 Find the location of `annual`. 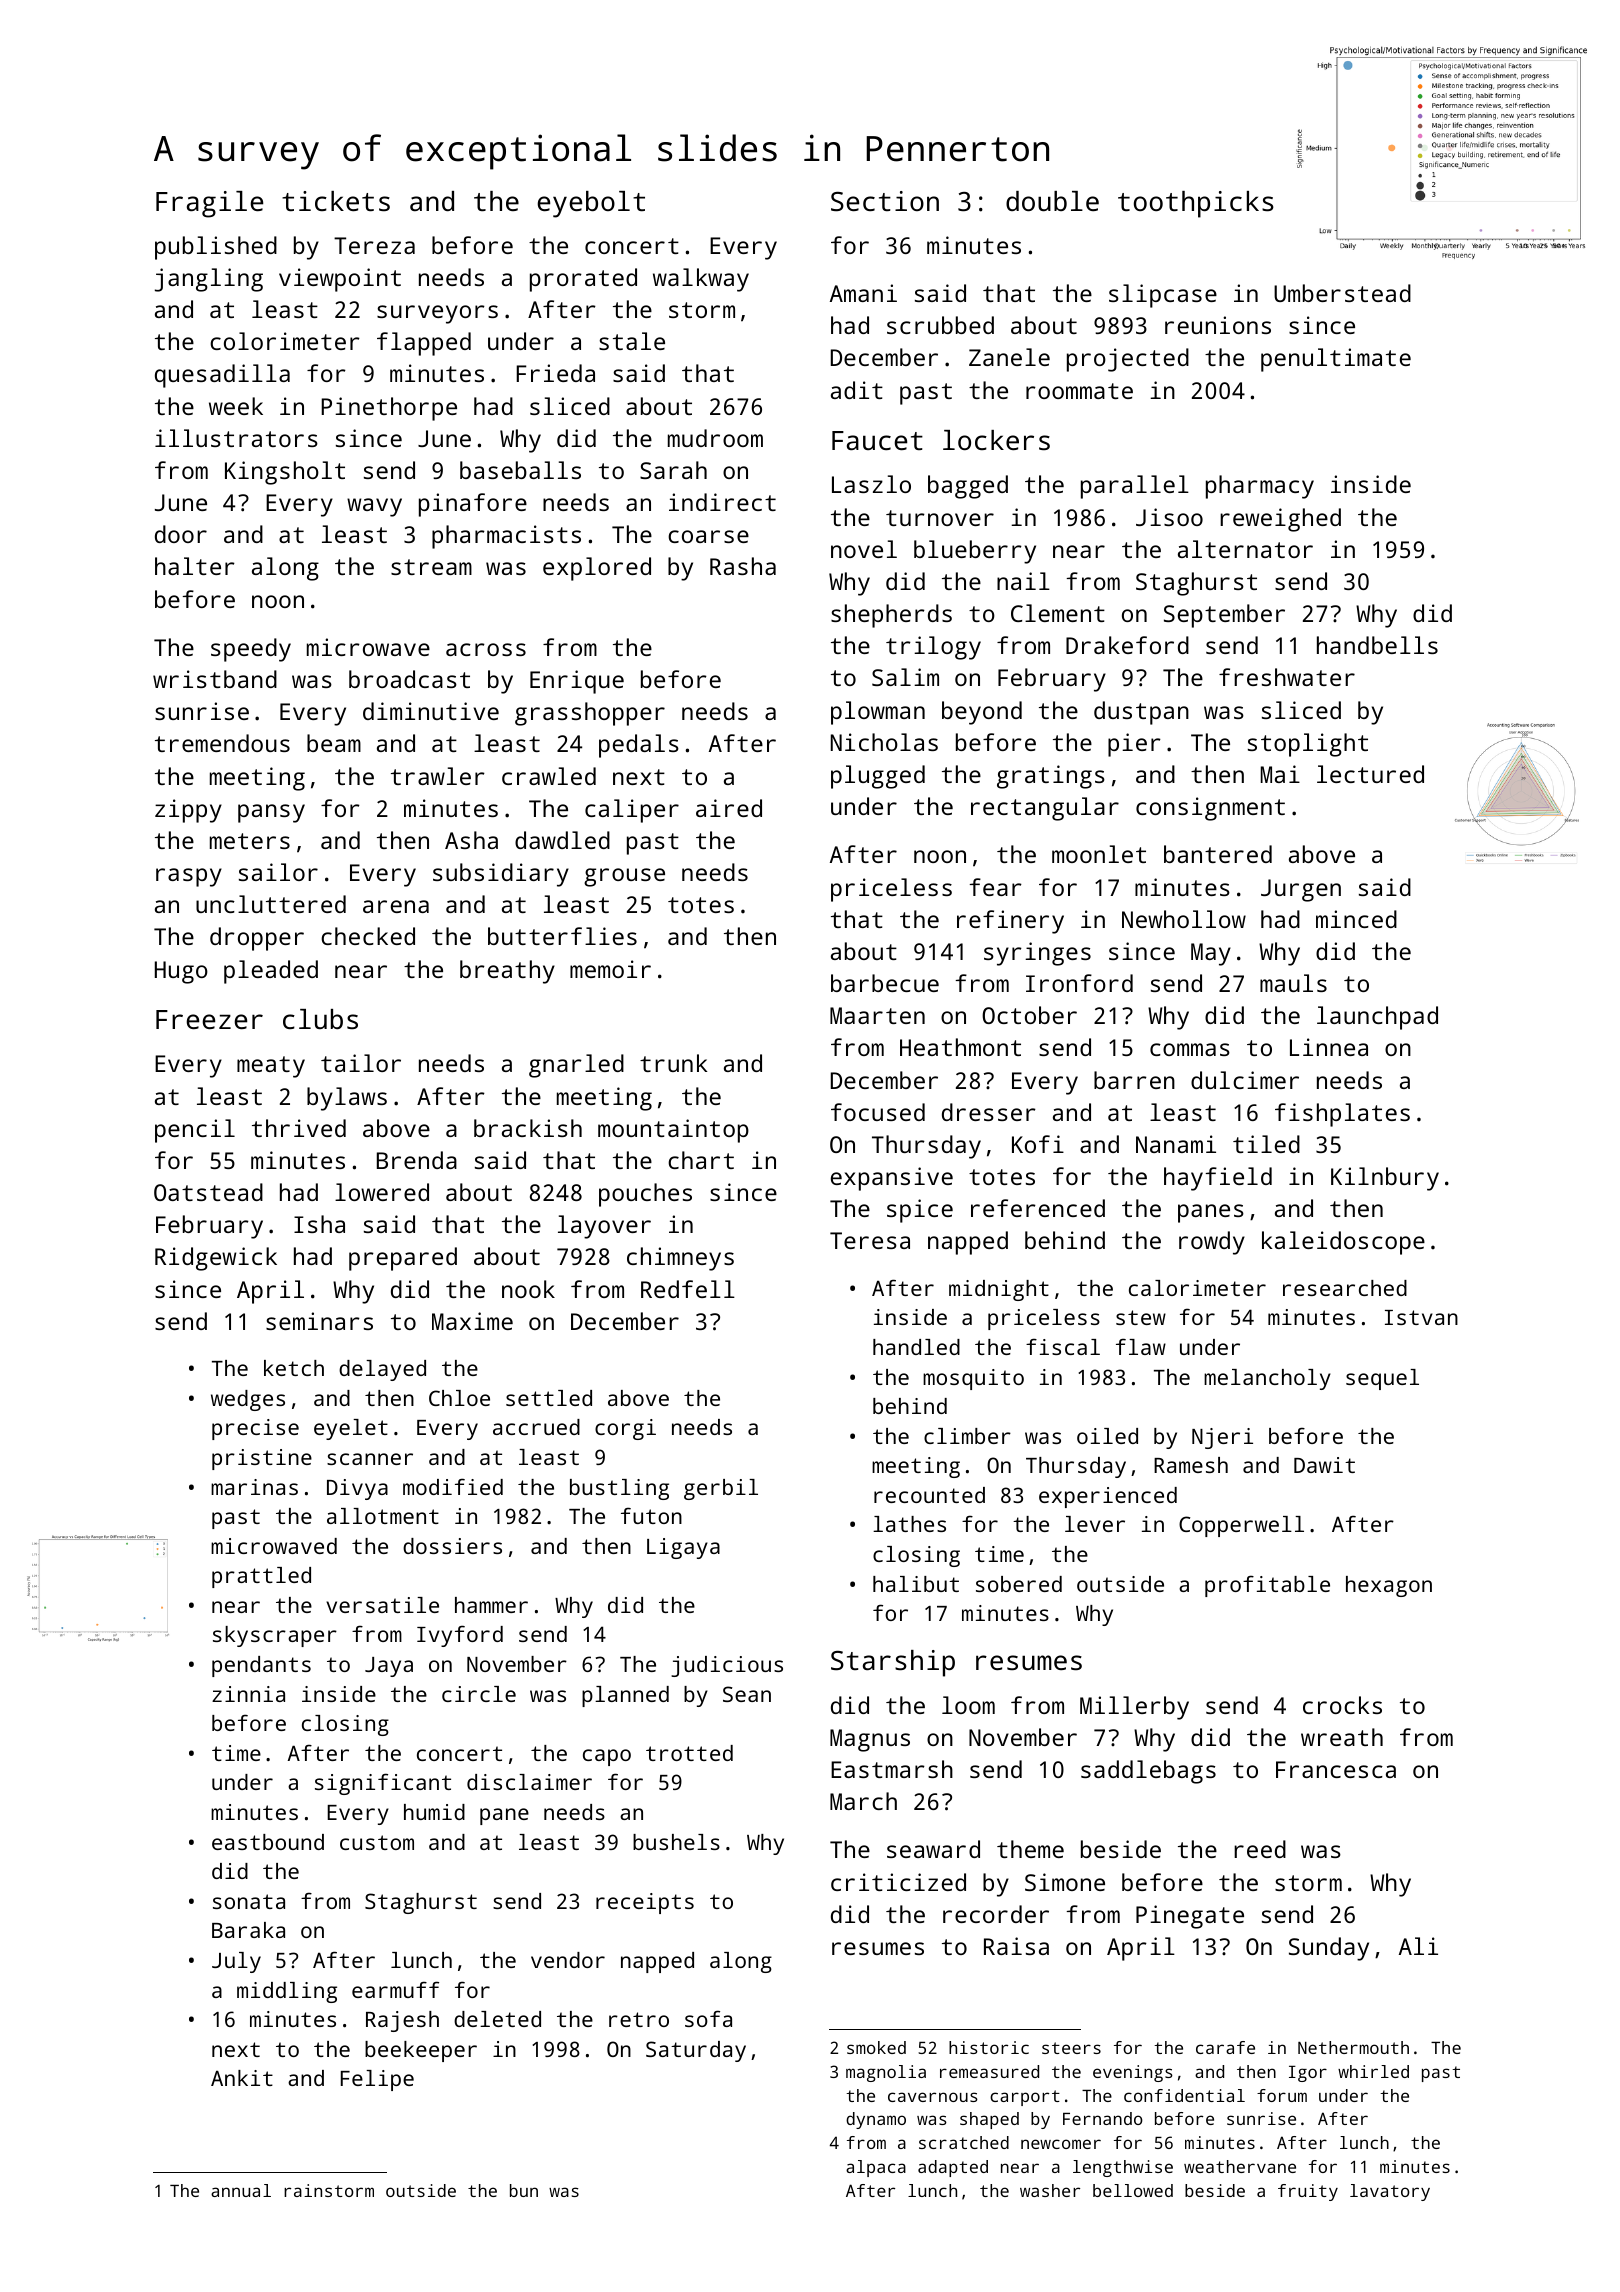

annual is located at coordinates (241, 2190).
